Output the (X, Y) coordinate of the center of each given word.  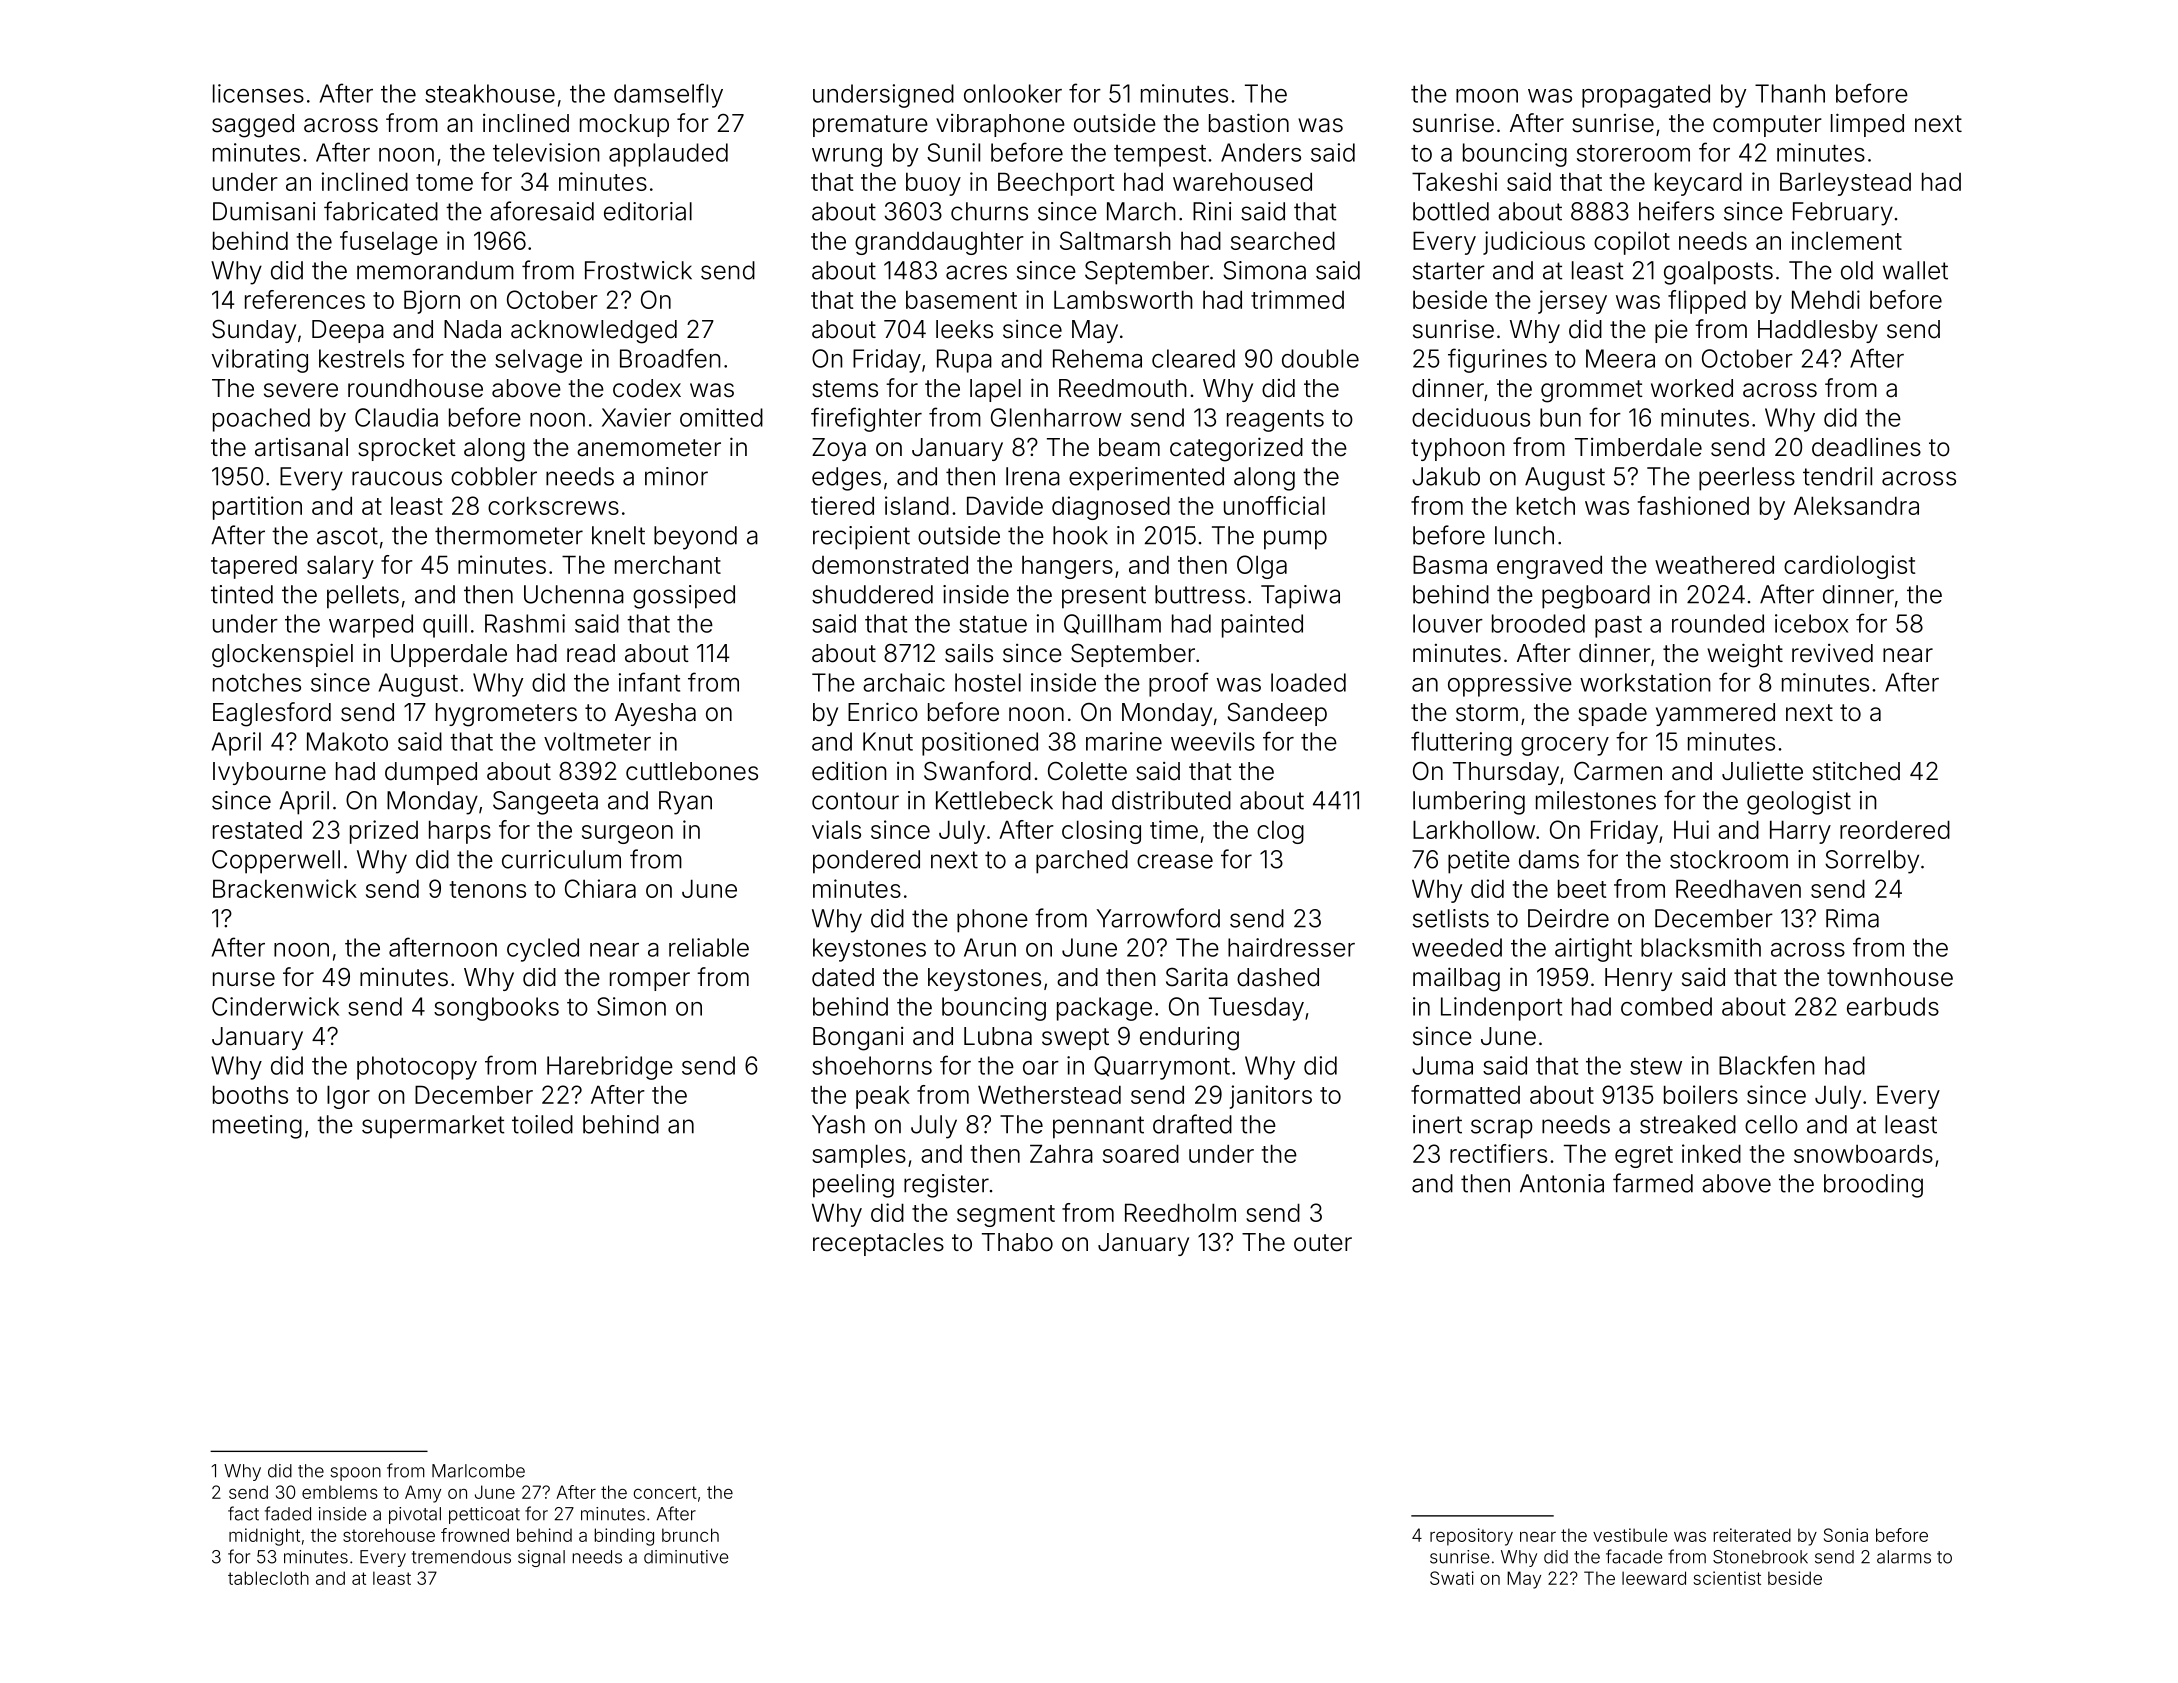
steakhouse (490, 93)
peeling (853, 1186)
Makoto (347, 741)
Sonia (1846, 1535)
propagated (1646, 96)
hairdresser (1291, 947)
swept (1075, 1039)
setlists (1451, 918)
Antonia (1562, 1183)
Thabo (1017, 1242)
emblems (340, 1492)
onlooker (1013, 93)
